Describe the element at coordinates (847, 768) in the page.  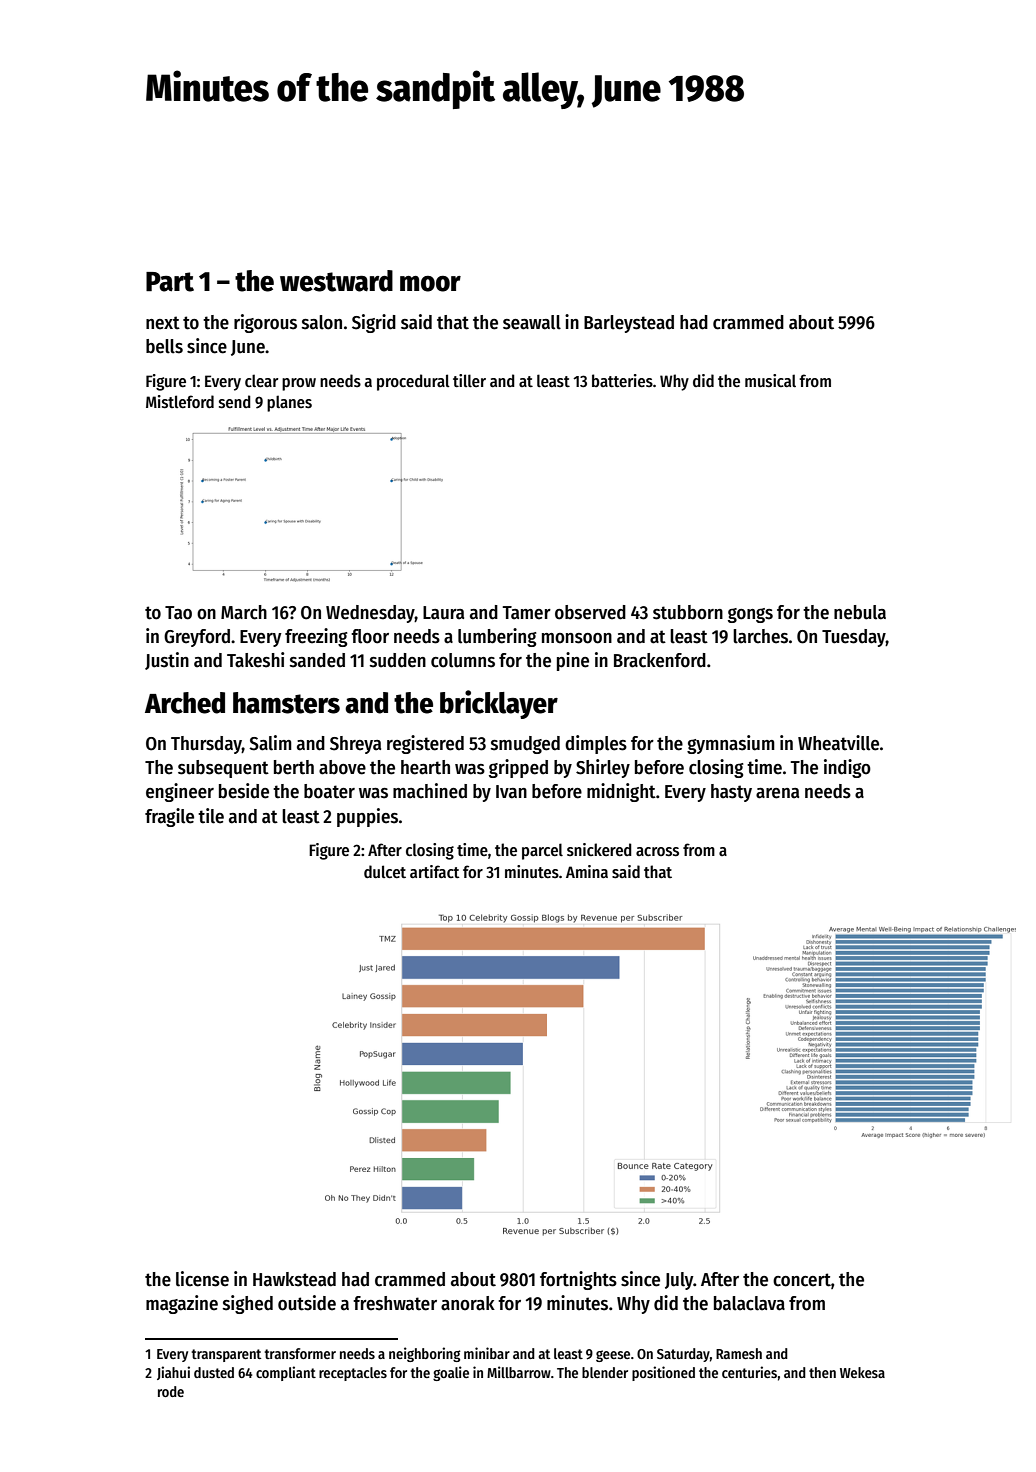
I see `indigo` at that location.
